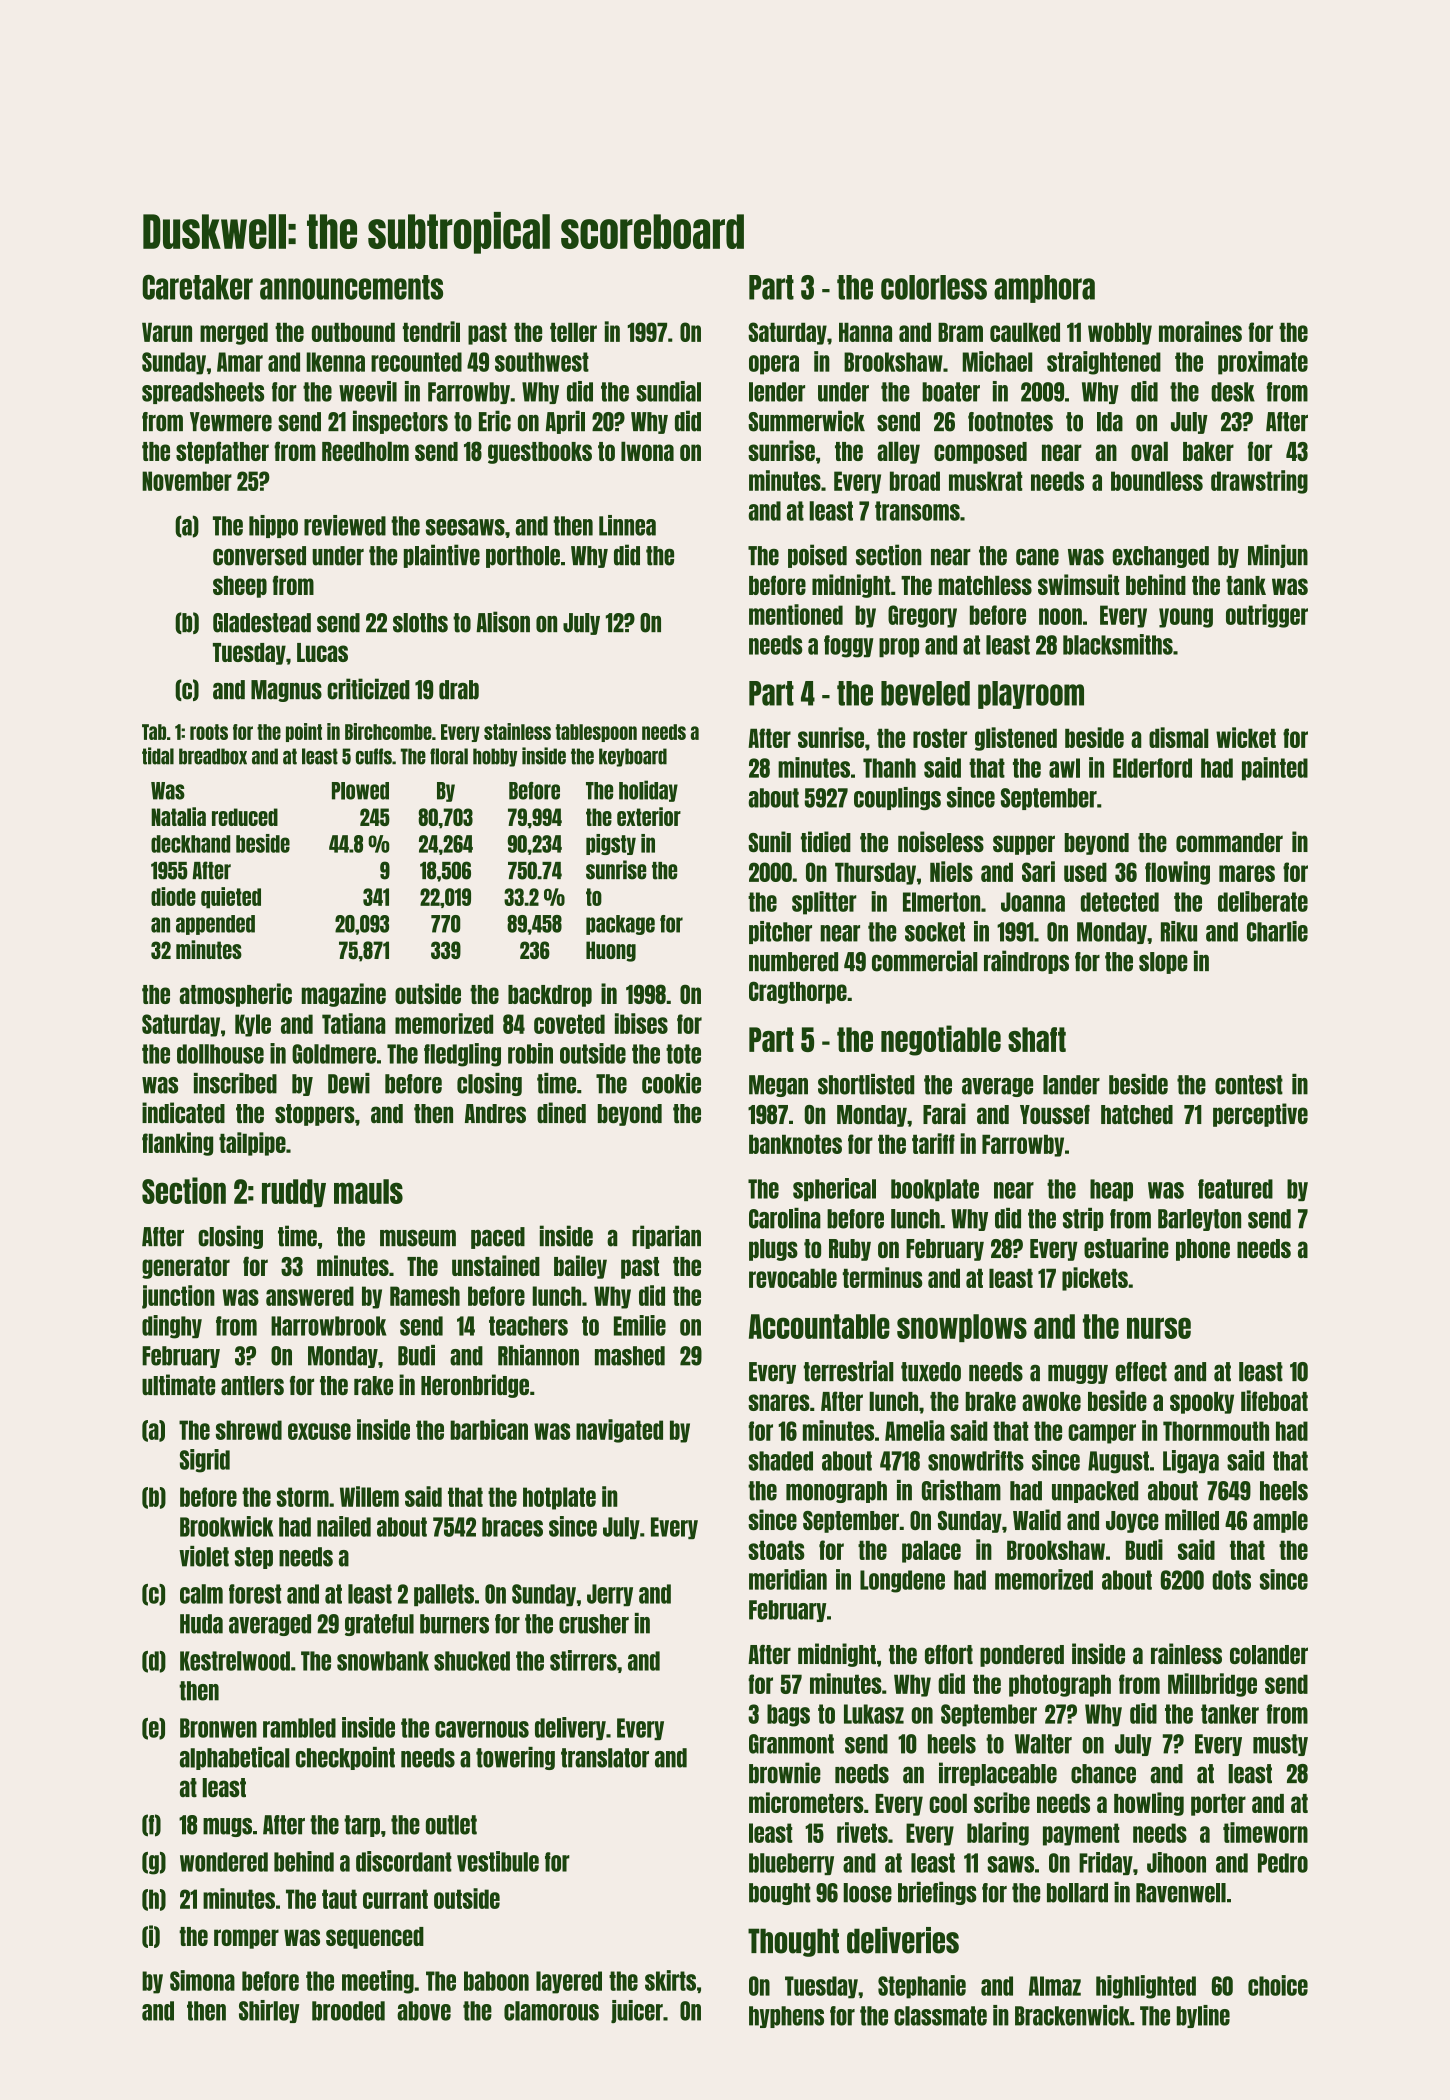  Describe the element at coordinates (462, 1055) in the screenshot. I see `fledgling` at that location.
